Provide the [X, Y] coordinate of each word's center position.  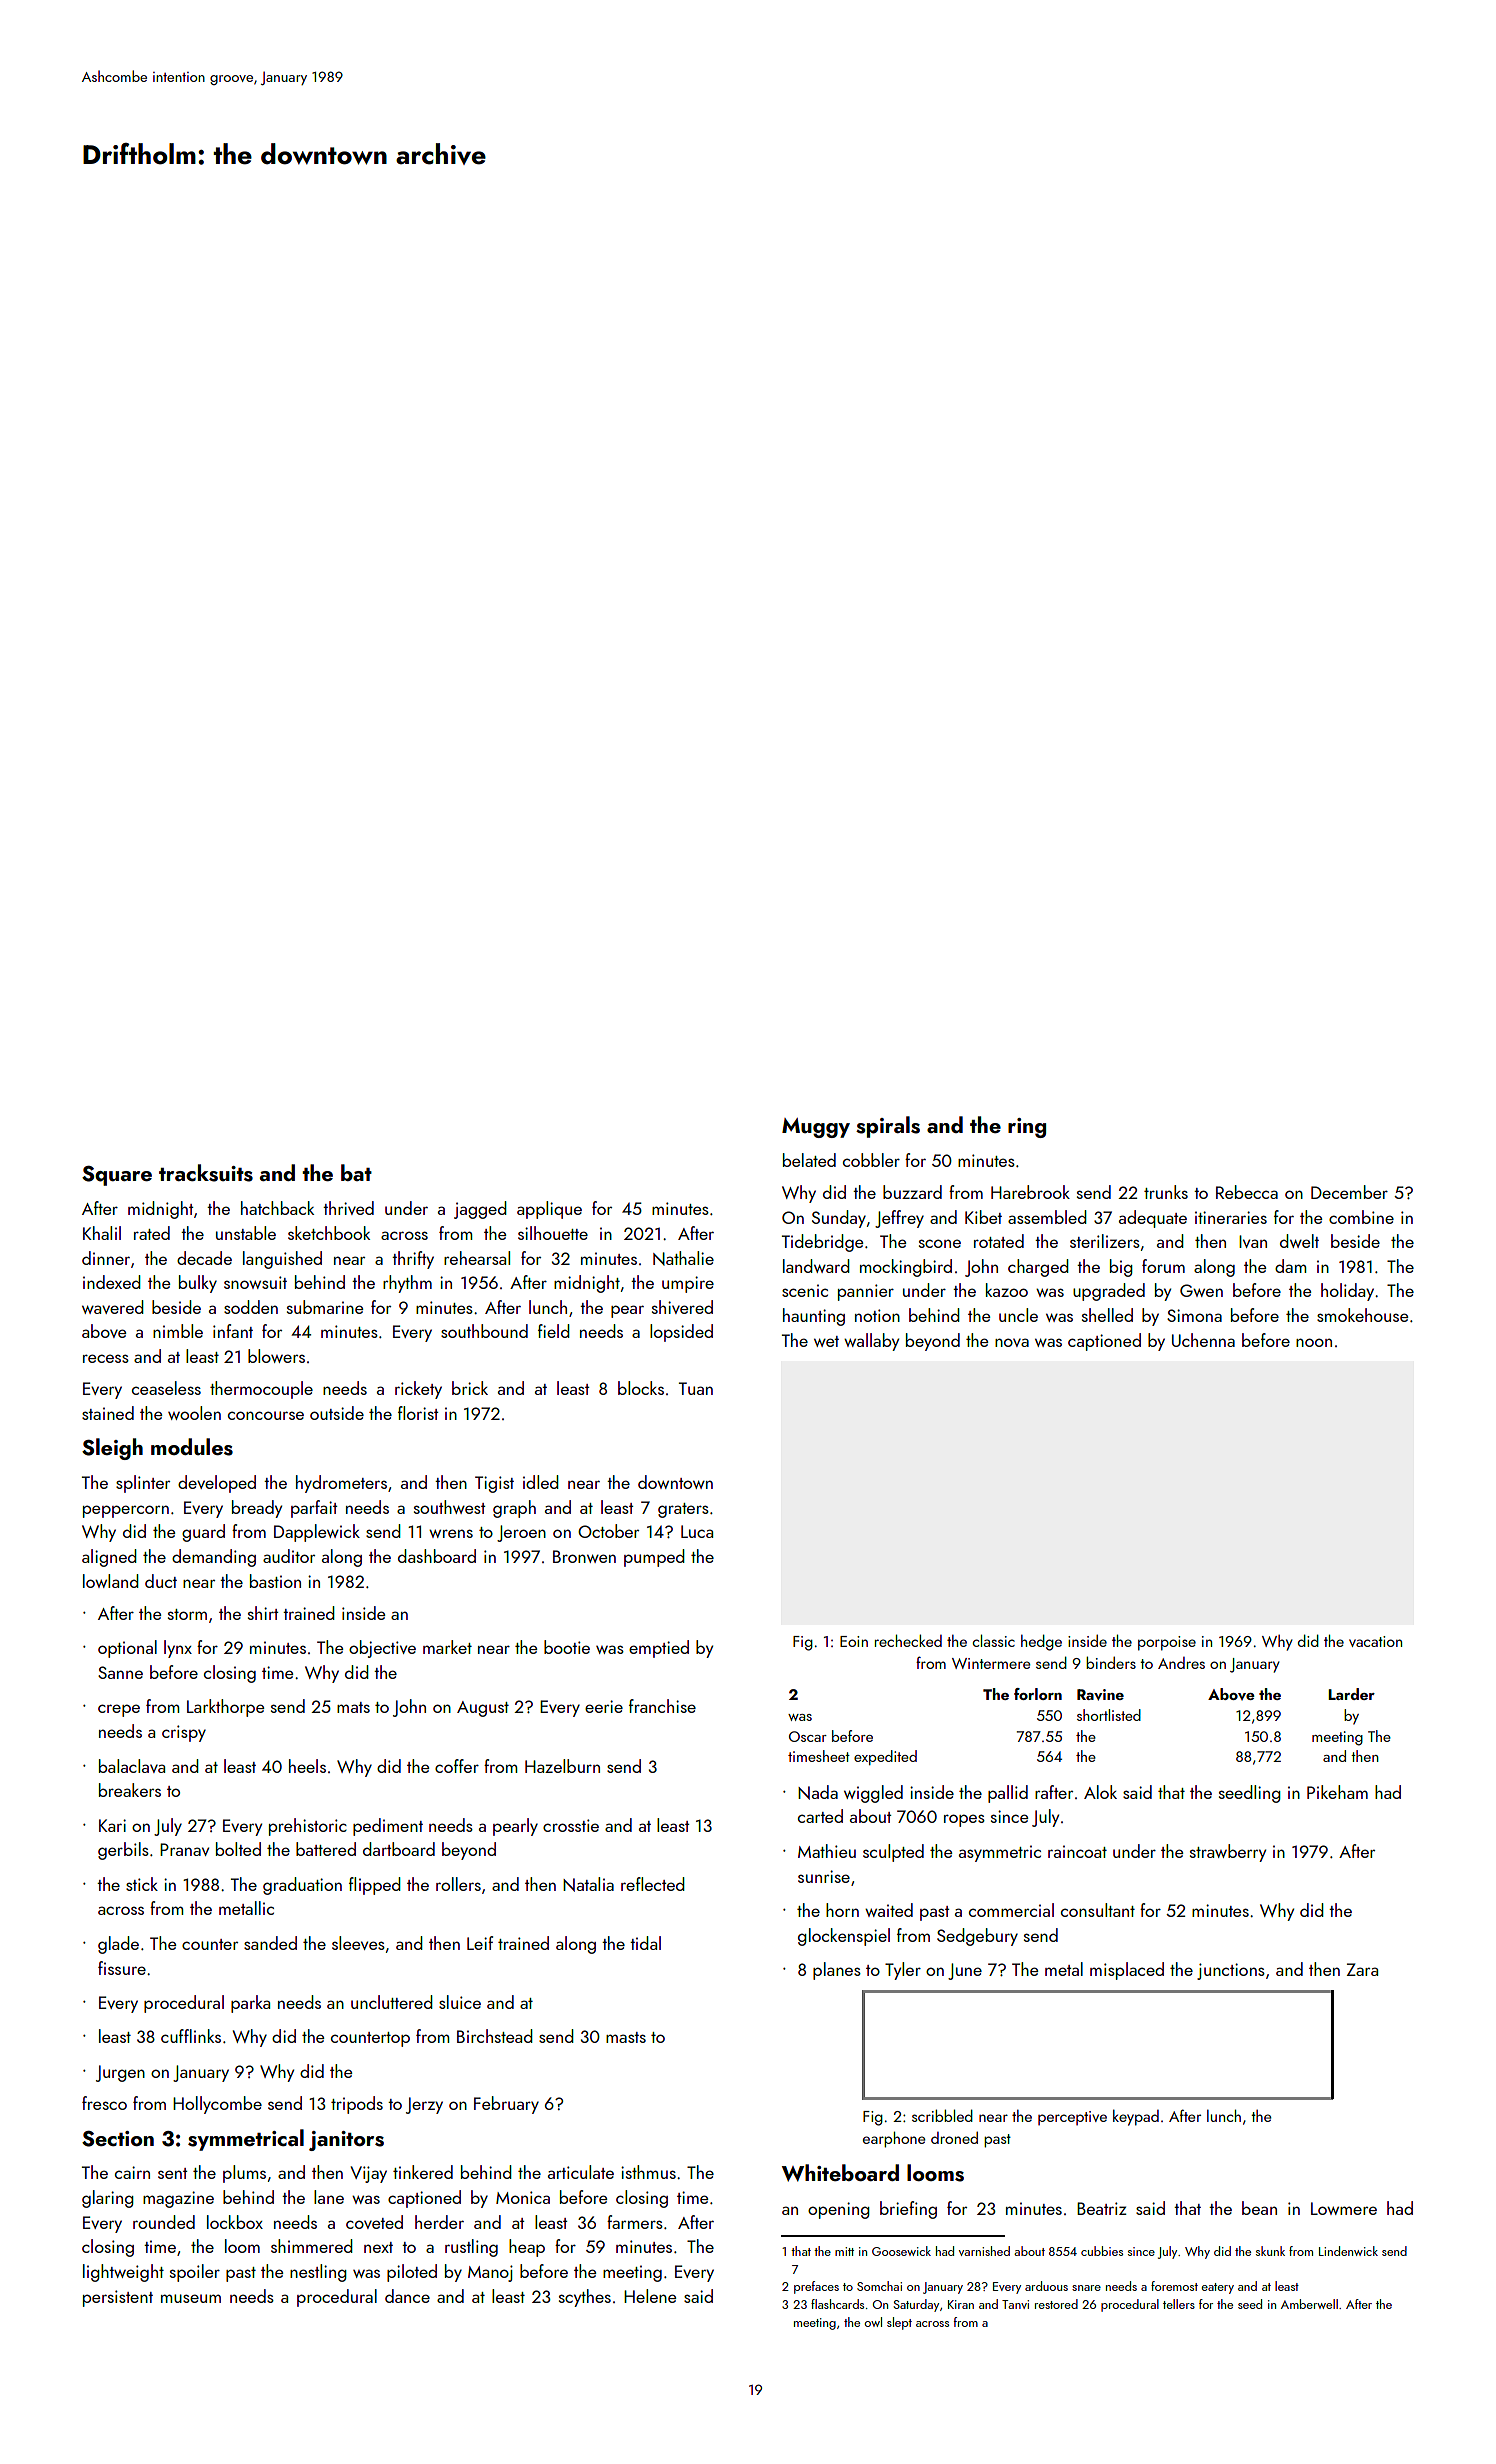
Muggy [816, 1128]
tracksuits [206, 1173]
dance [407, 2296]
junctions [1231, 1971]
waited [889, 1910]
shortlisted [1109, 1715]
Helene [650, 2296]
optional [127, 1649]
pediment [388, 1827]
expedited [885, 1757]
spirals [888, 1127]
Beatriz [1102, 2208]
